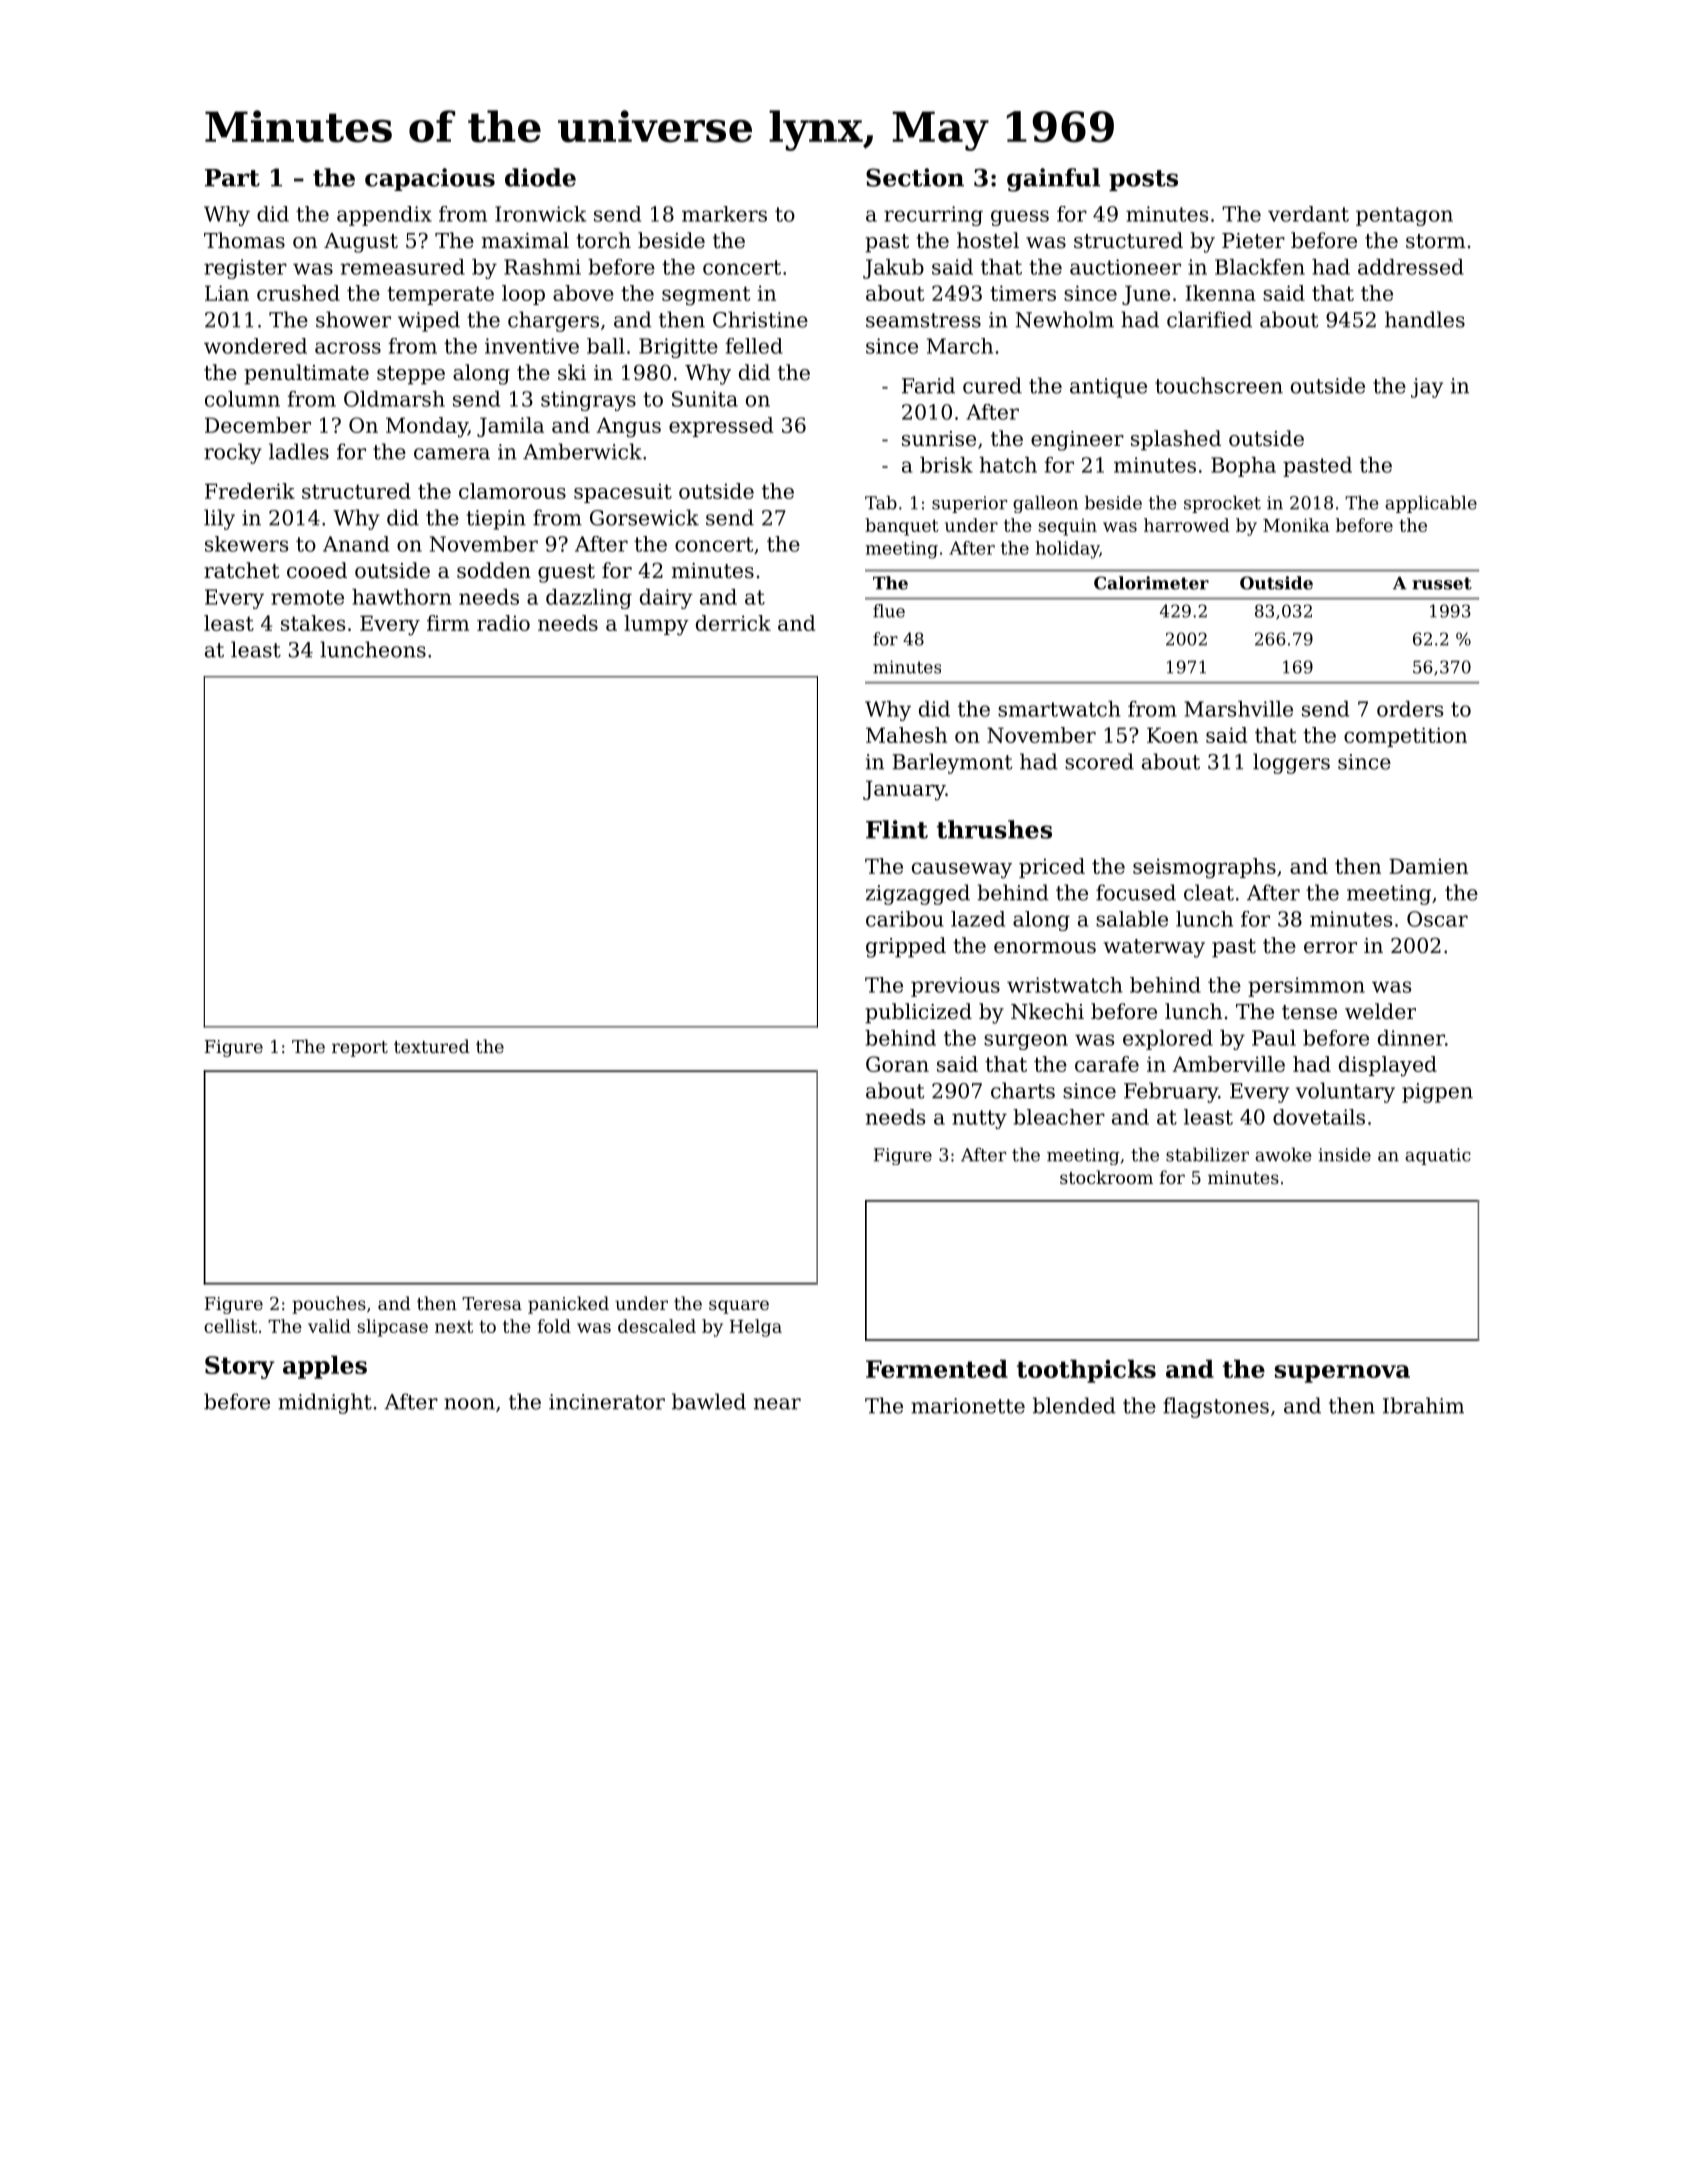 This document has width=1683, height=2178. What do you see at coordinates (432, 1046) in the document?
I see `textured` at bounding box center [432, 1046].
